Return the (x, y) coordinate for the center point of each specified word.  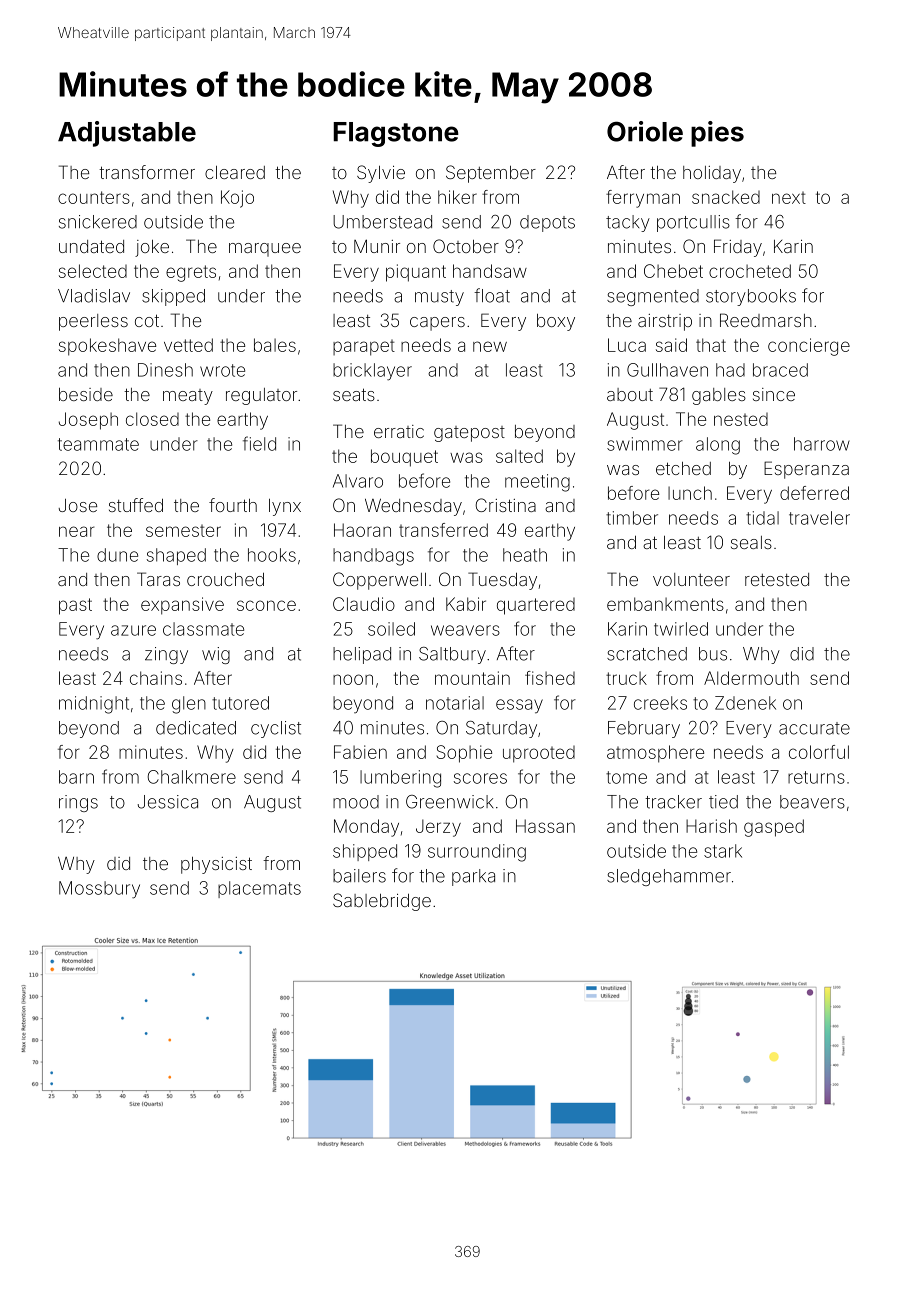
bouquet (404, 458)
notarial (455, 703)
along (718, 446)
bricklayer (372, 372)
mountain (472, 678)
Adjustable (127, 134)
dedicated (196, 728)
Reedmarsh (766, 320)
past (75, 606)
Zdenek (745, 703)
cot (147, 320)
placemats (259, 889)
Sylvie (381, 174)
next (789, 198)
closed (152, 419)
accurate (814, 728)
